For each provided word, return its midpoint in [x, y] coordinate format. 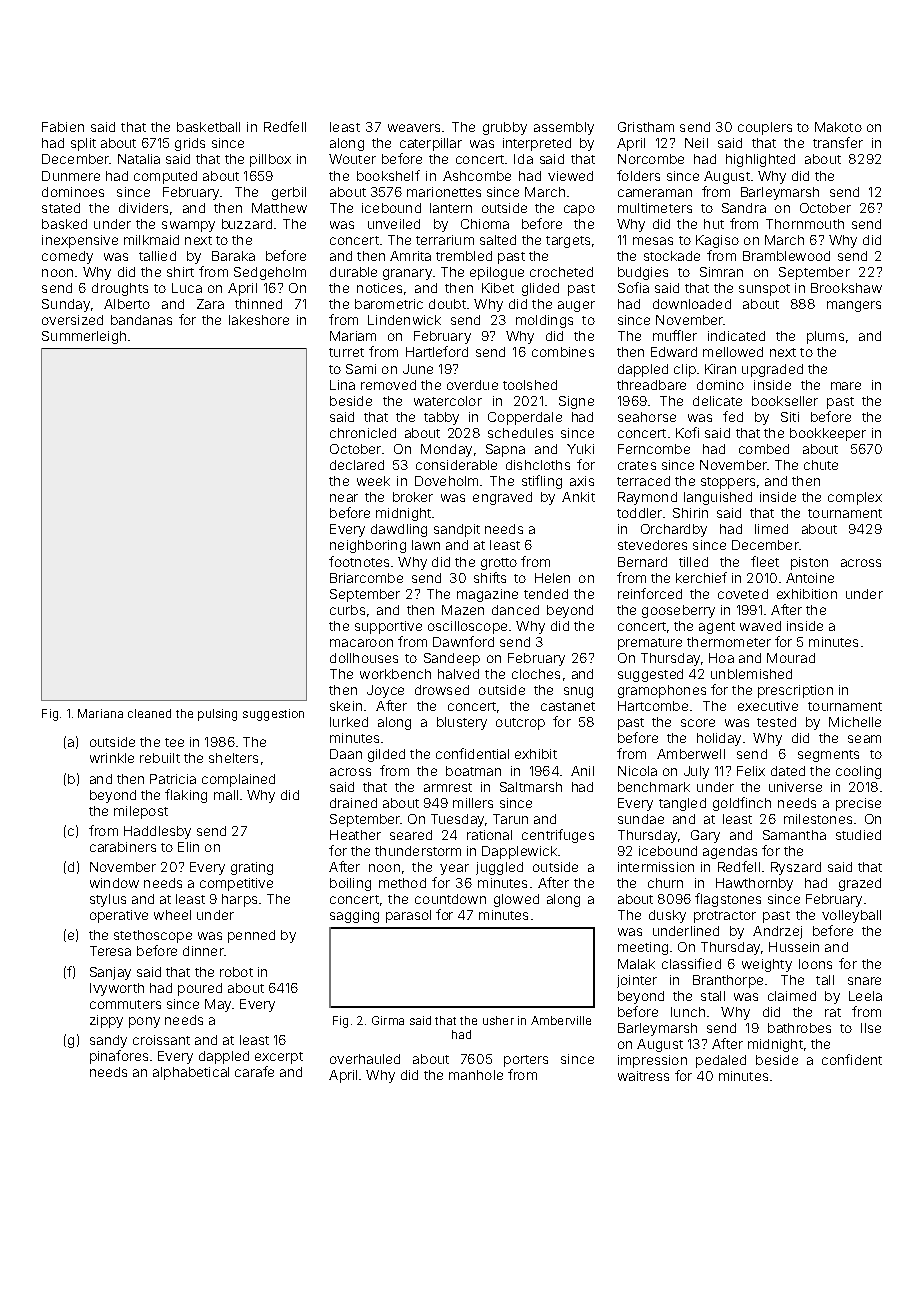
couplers [765, 128]
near [344, 498]
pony [144, 1022]
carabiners [123, 847]
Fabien [63, 127]
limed [771, 529]
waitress [643, 1076]
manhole [476, 1075]
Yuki [580, 449]
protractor [725, 917]
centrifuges [558, 836]
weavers [414, 128]
